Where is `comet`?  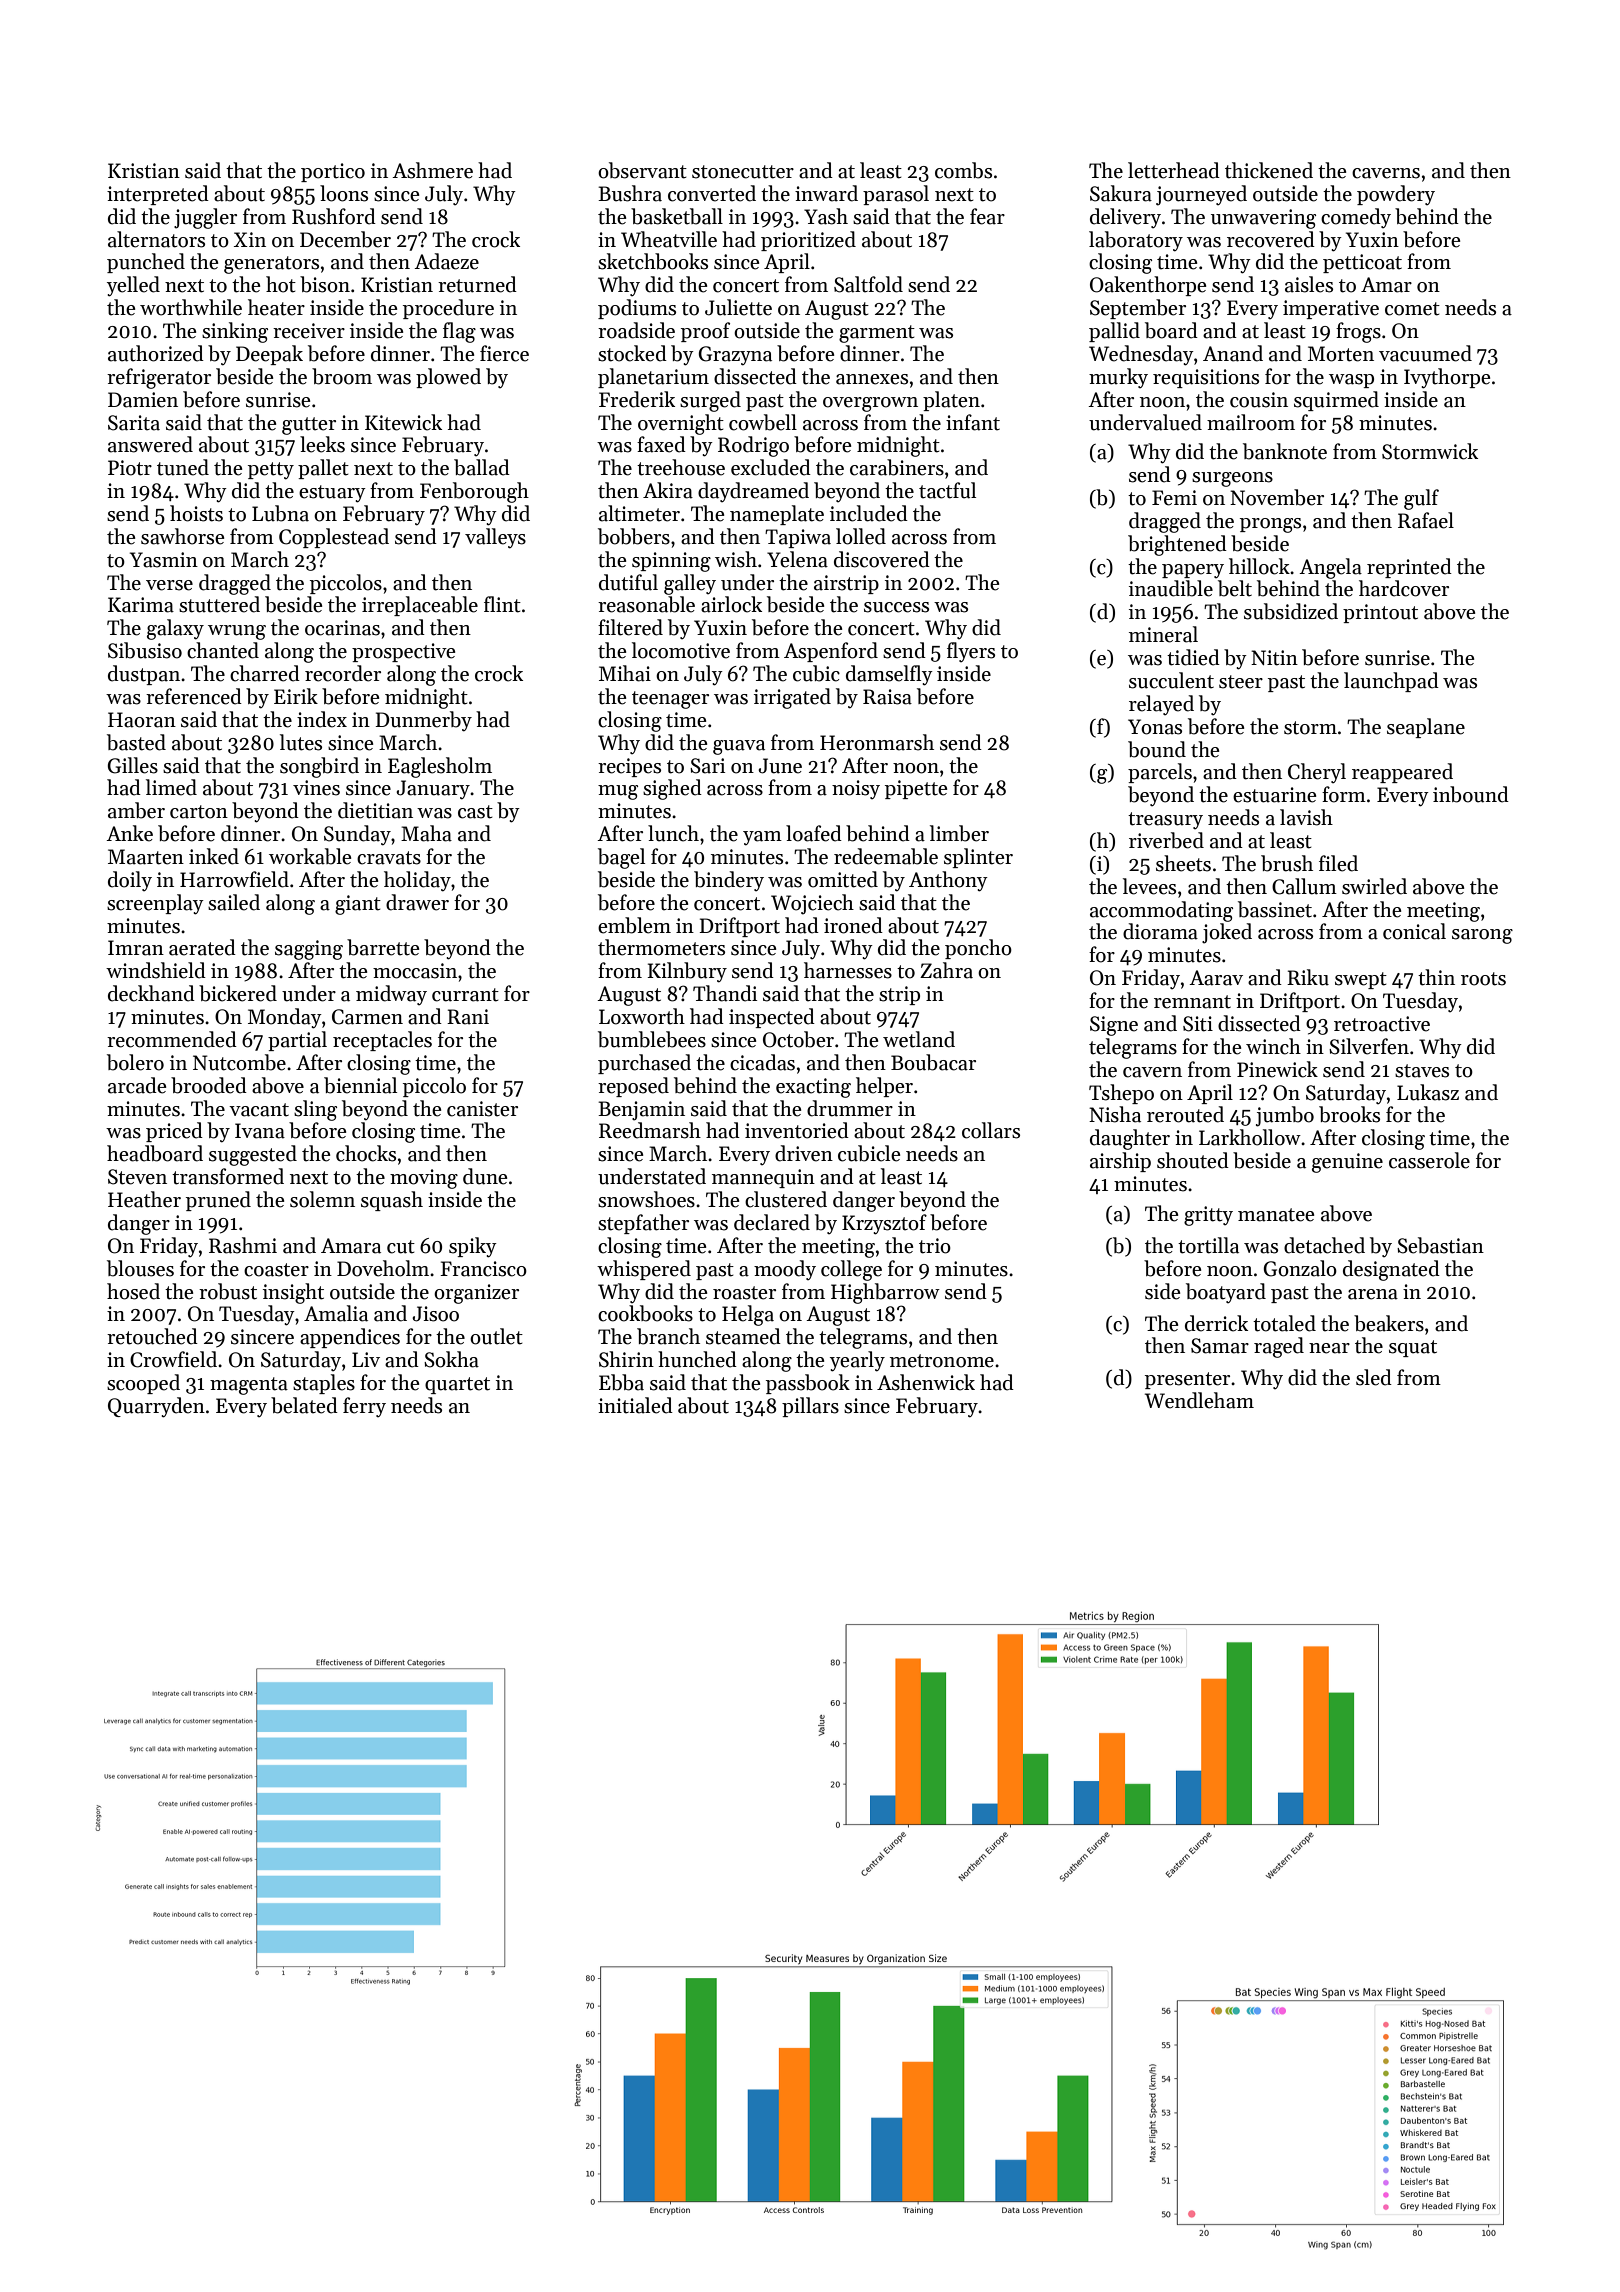
comet is located at coordinates (1412, 309).
